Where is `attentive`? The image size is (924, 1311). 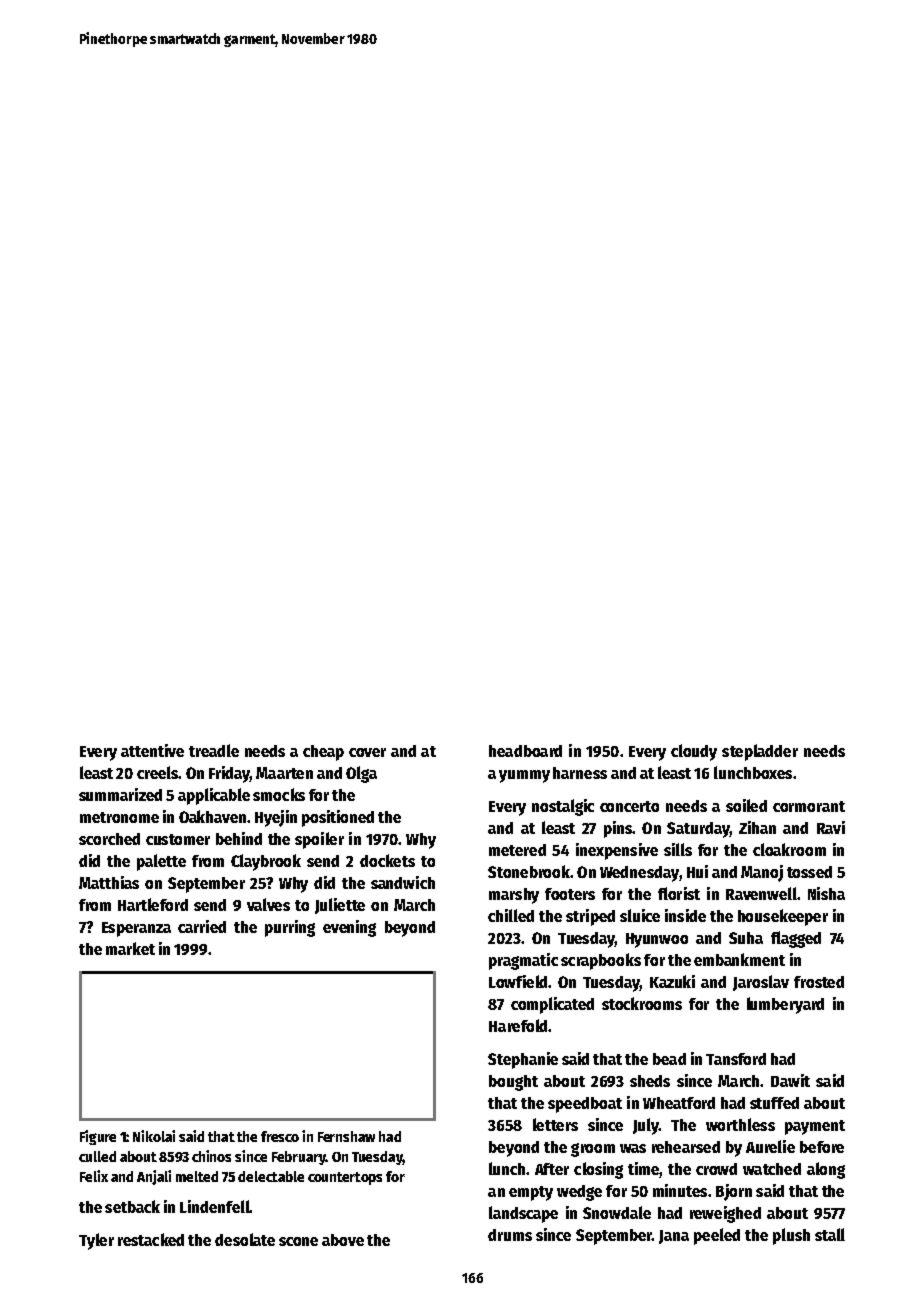
attentive is located at coordinates (152, 750).
